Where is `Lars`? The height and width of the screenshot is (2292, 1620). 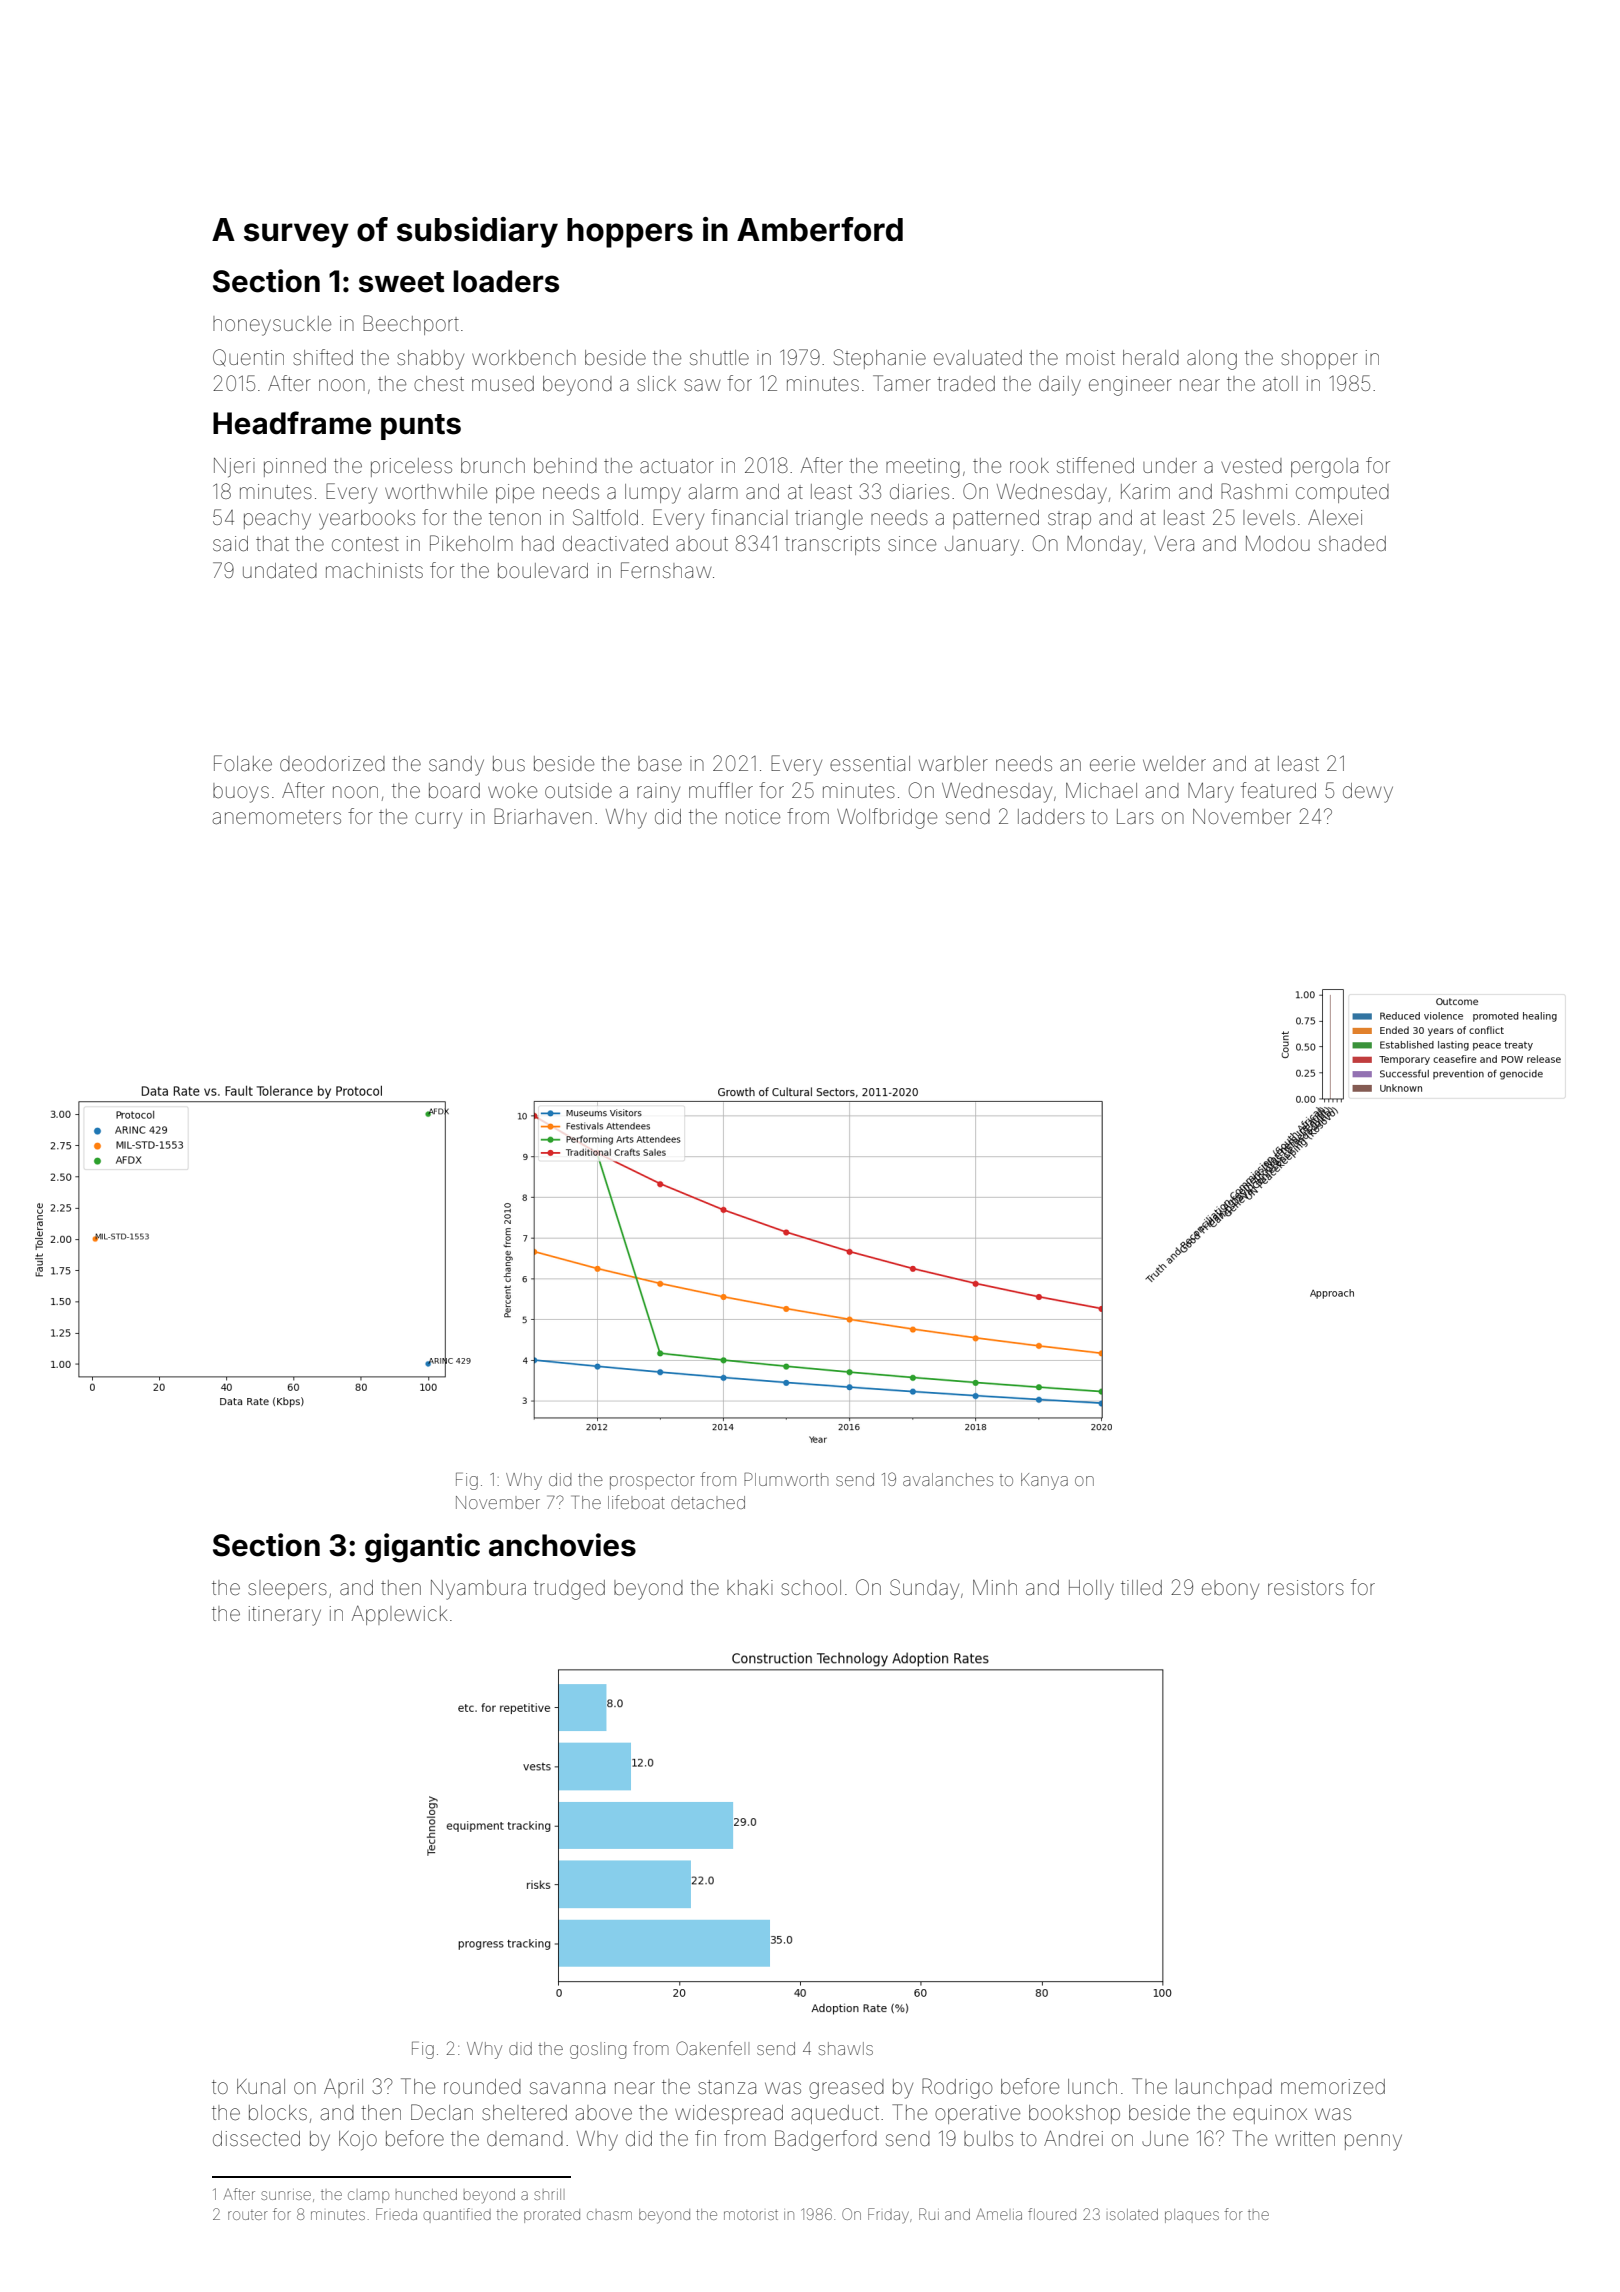
Lars is located at coordinates (1135, 816).
